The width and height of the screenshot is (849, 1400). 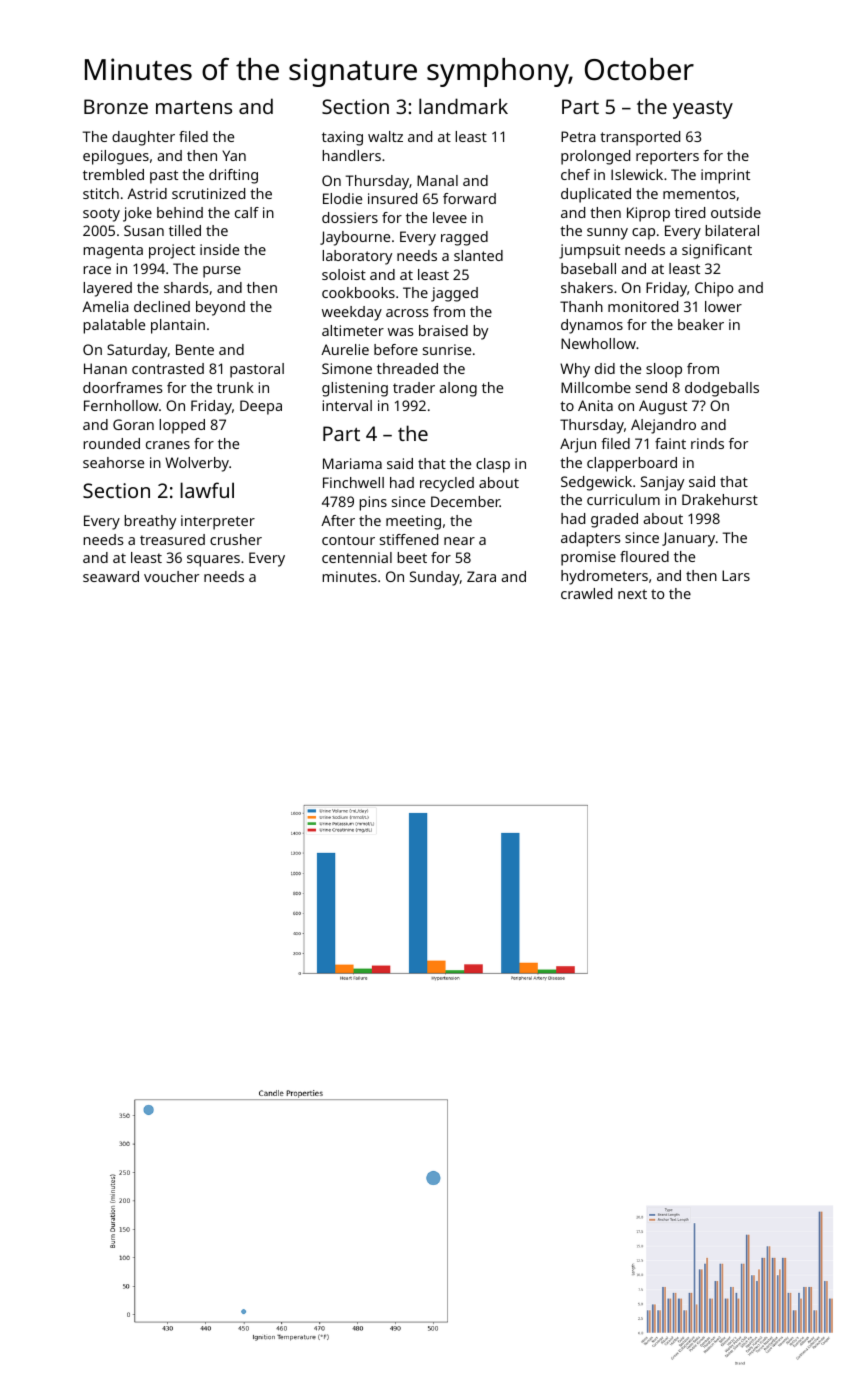 I want to click on shakers, so click(x=587, y=287).
